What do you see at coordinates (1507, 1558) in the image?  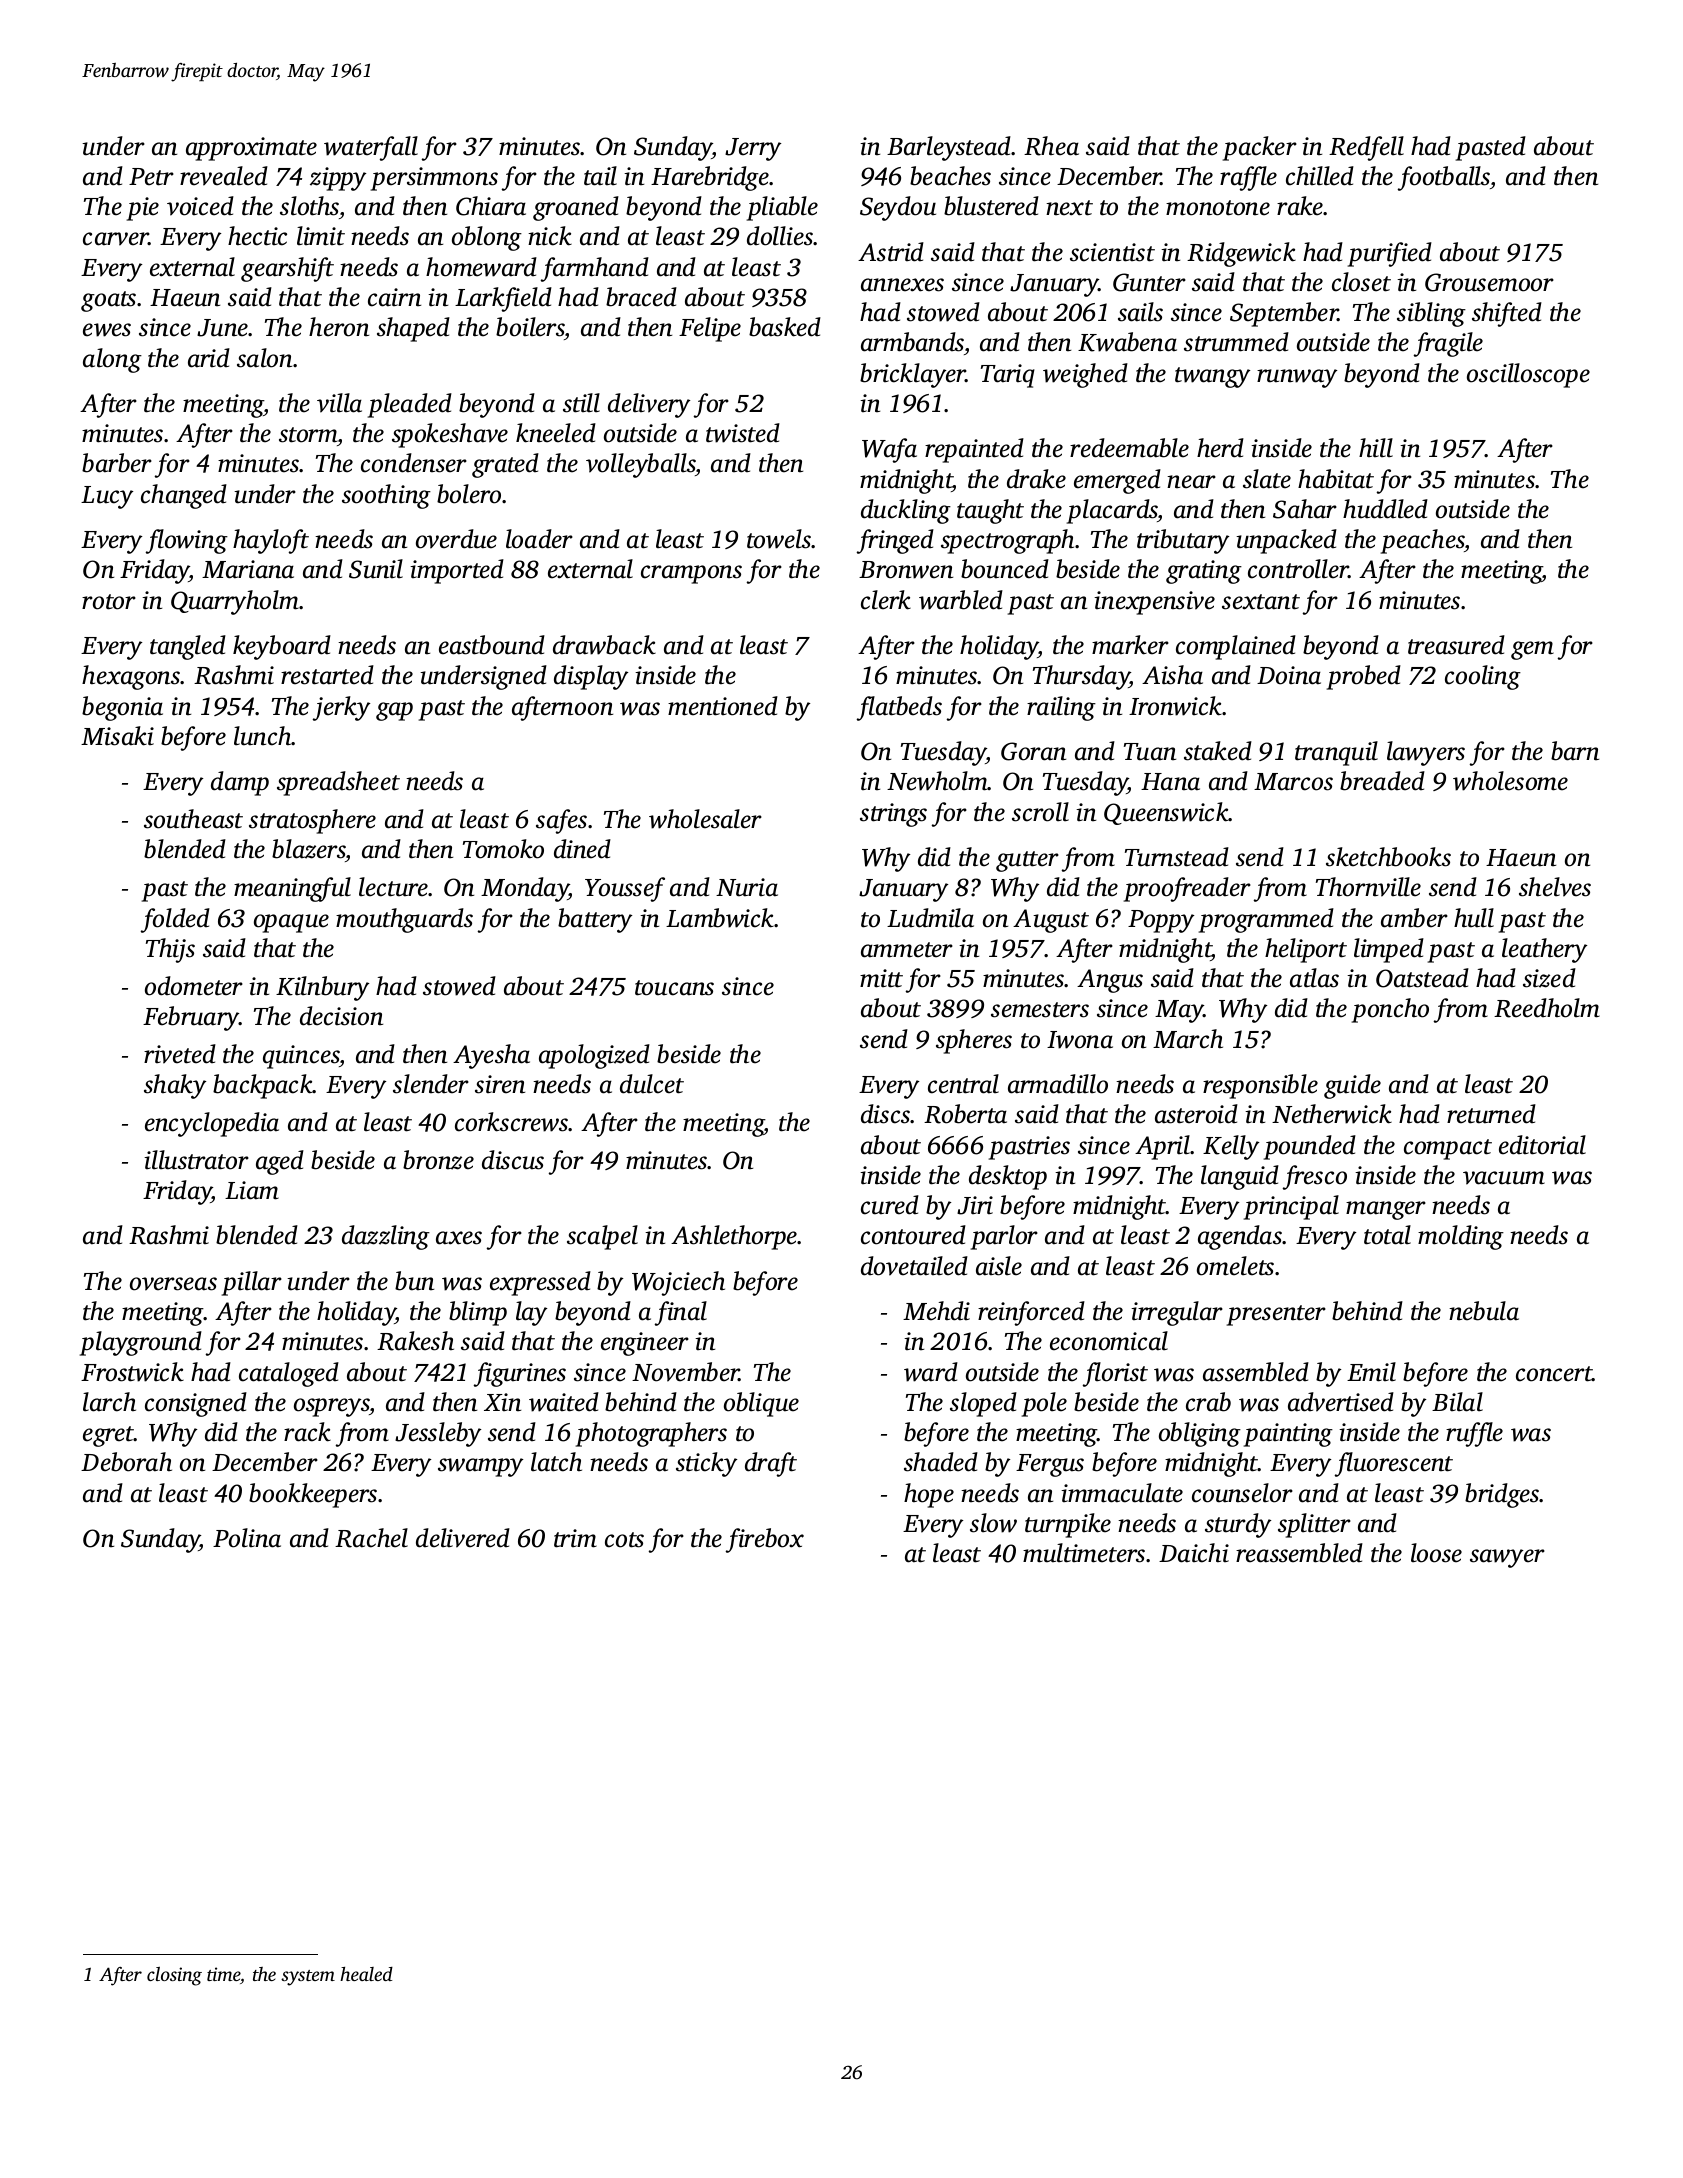 I see `sawyer` at bounding box center [1507, 1558].
